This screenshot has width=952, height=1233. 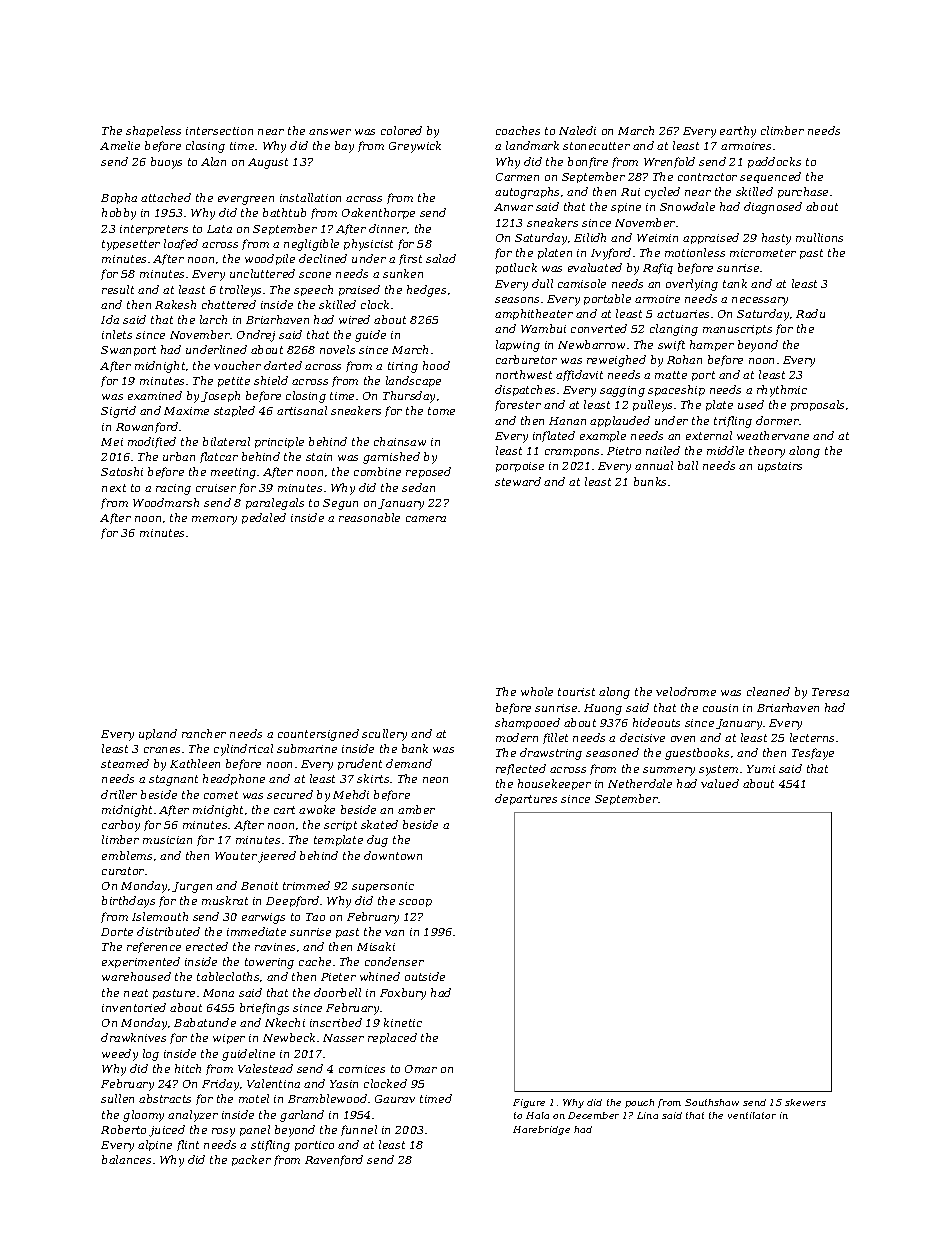 I want to click on colored, so click(x=401, y=130).
